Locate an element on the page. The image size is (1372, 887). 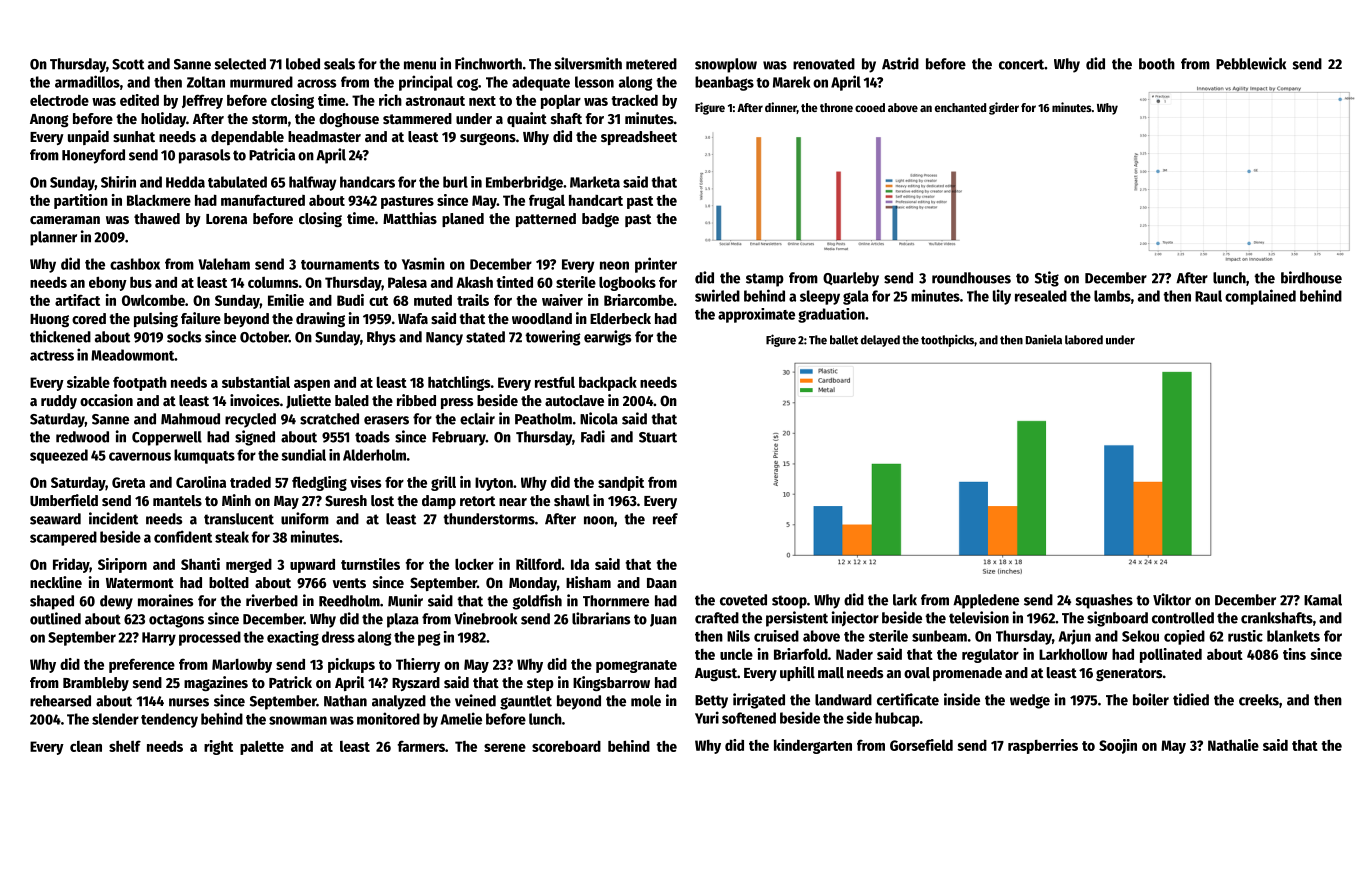
tracked is located at coordinates (634, 100).
